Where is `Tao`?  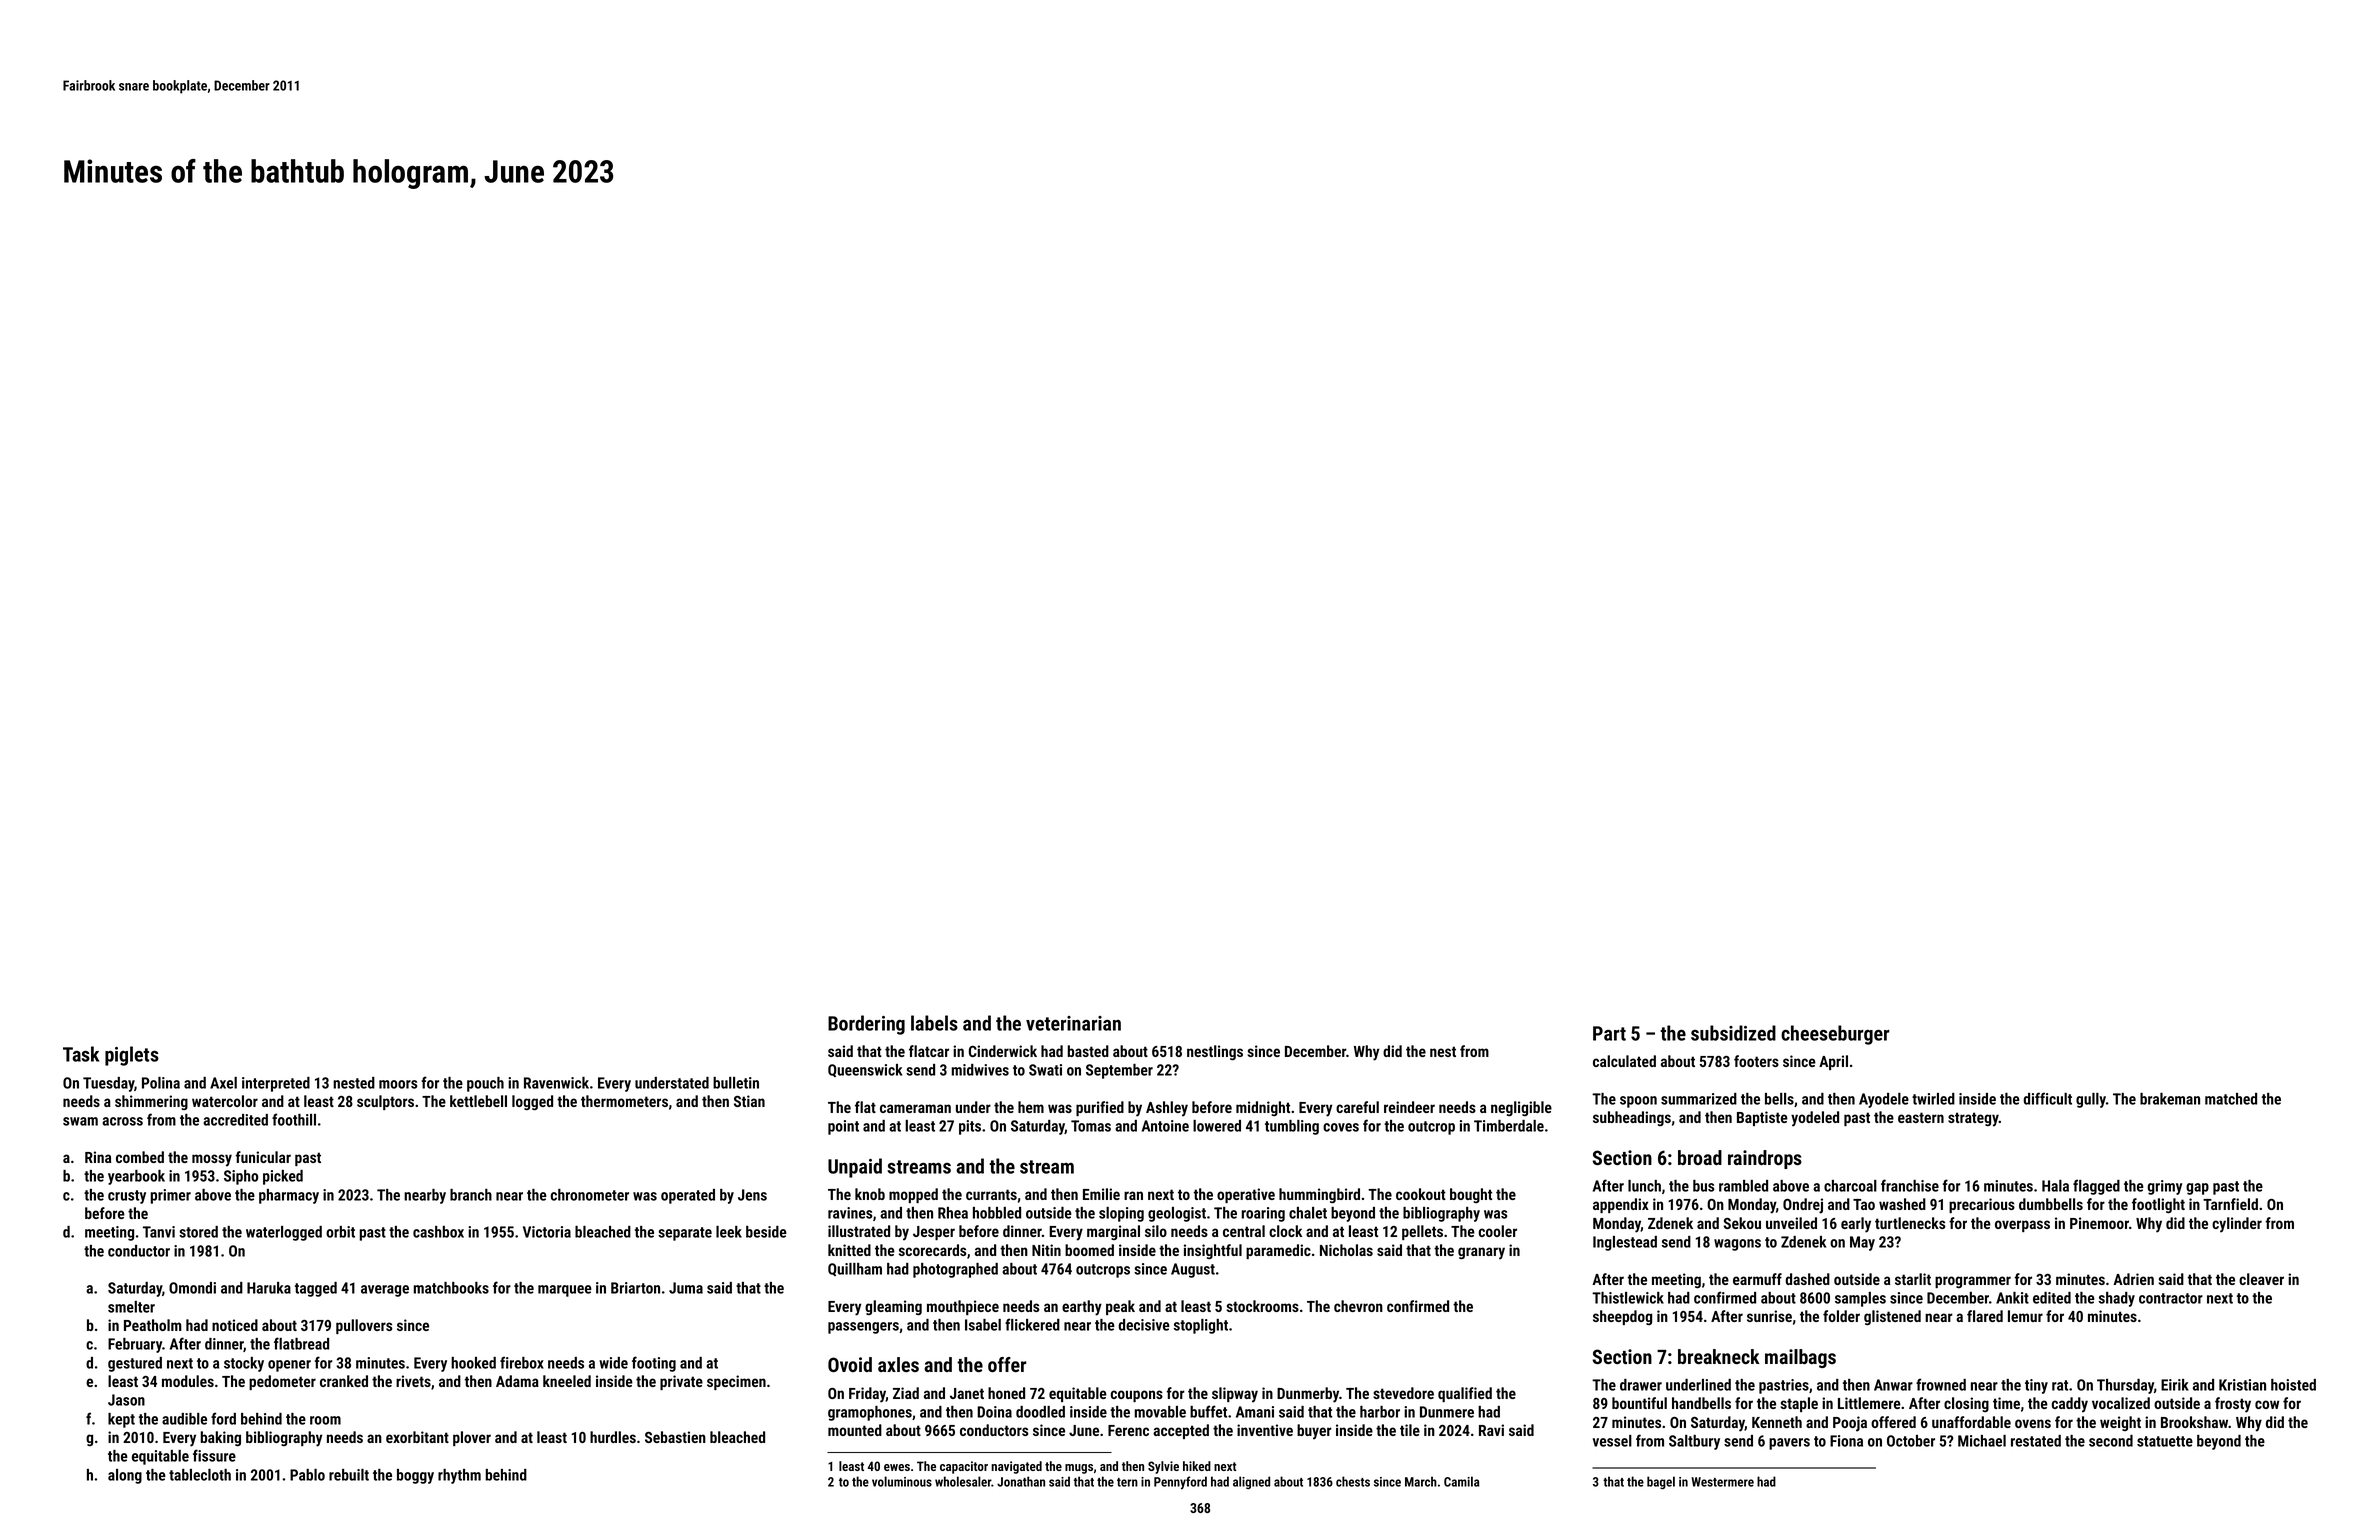 Tao is located at coordinates (1864, 1204).
